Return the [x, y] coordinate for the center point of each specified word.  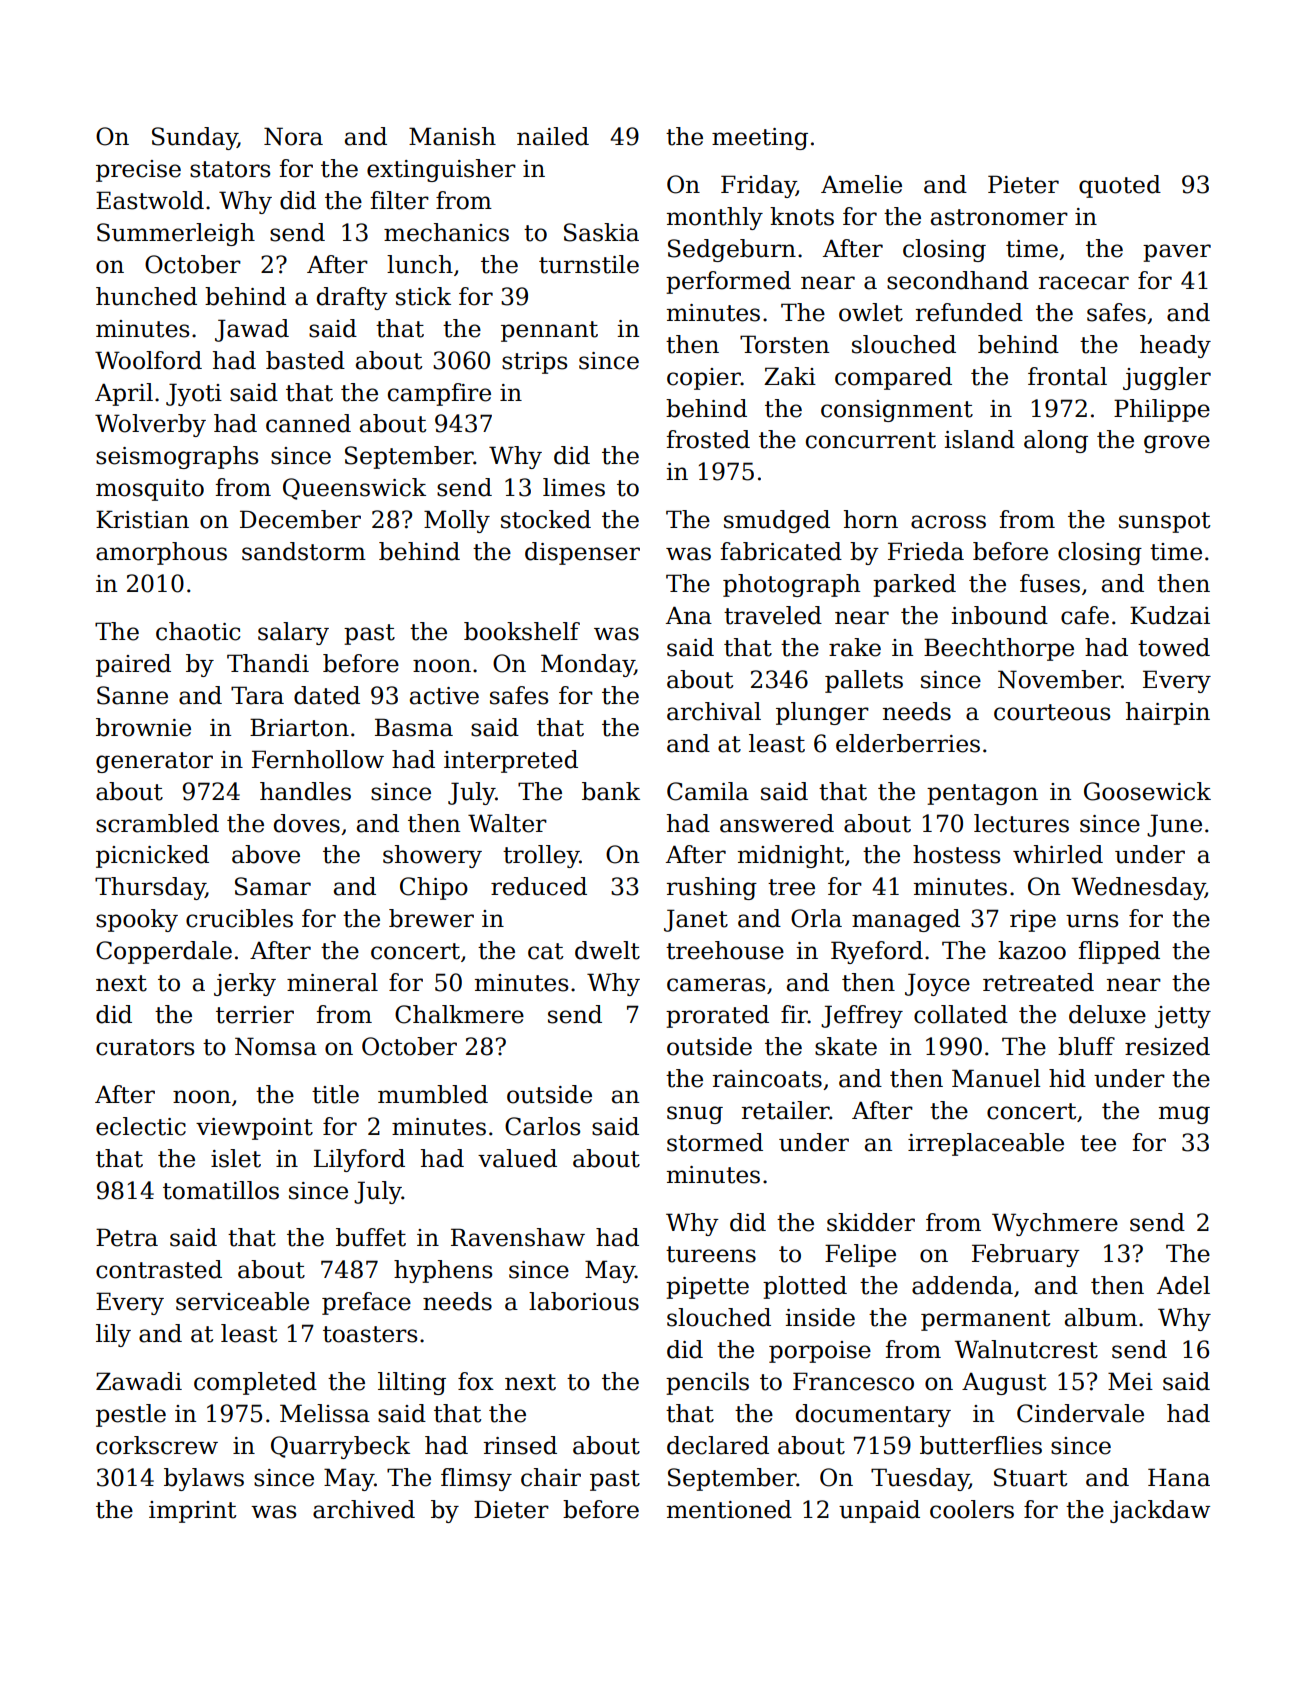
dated [327, 695]
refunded [969, 312]
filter [400, 200]
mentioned [729, 1509]
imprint [193, 1512]
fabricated [781, 551]
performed [728, 282]
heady [1175, 346]
